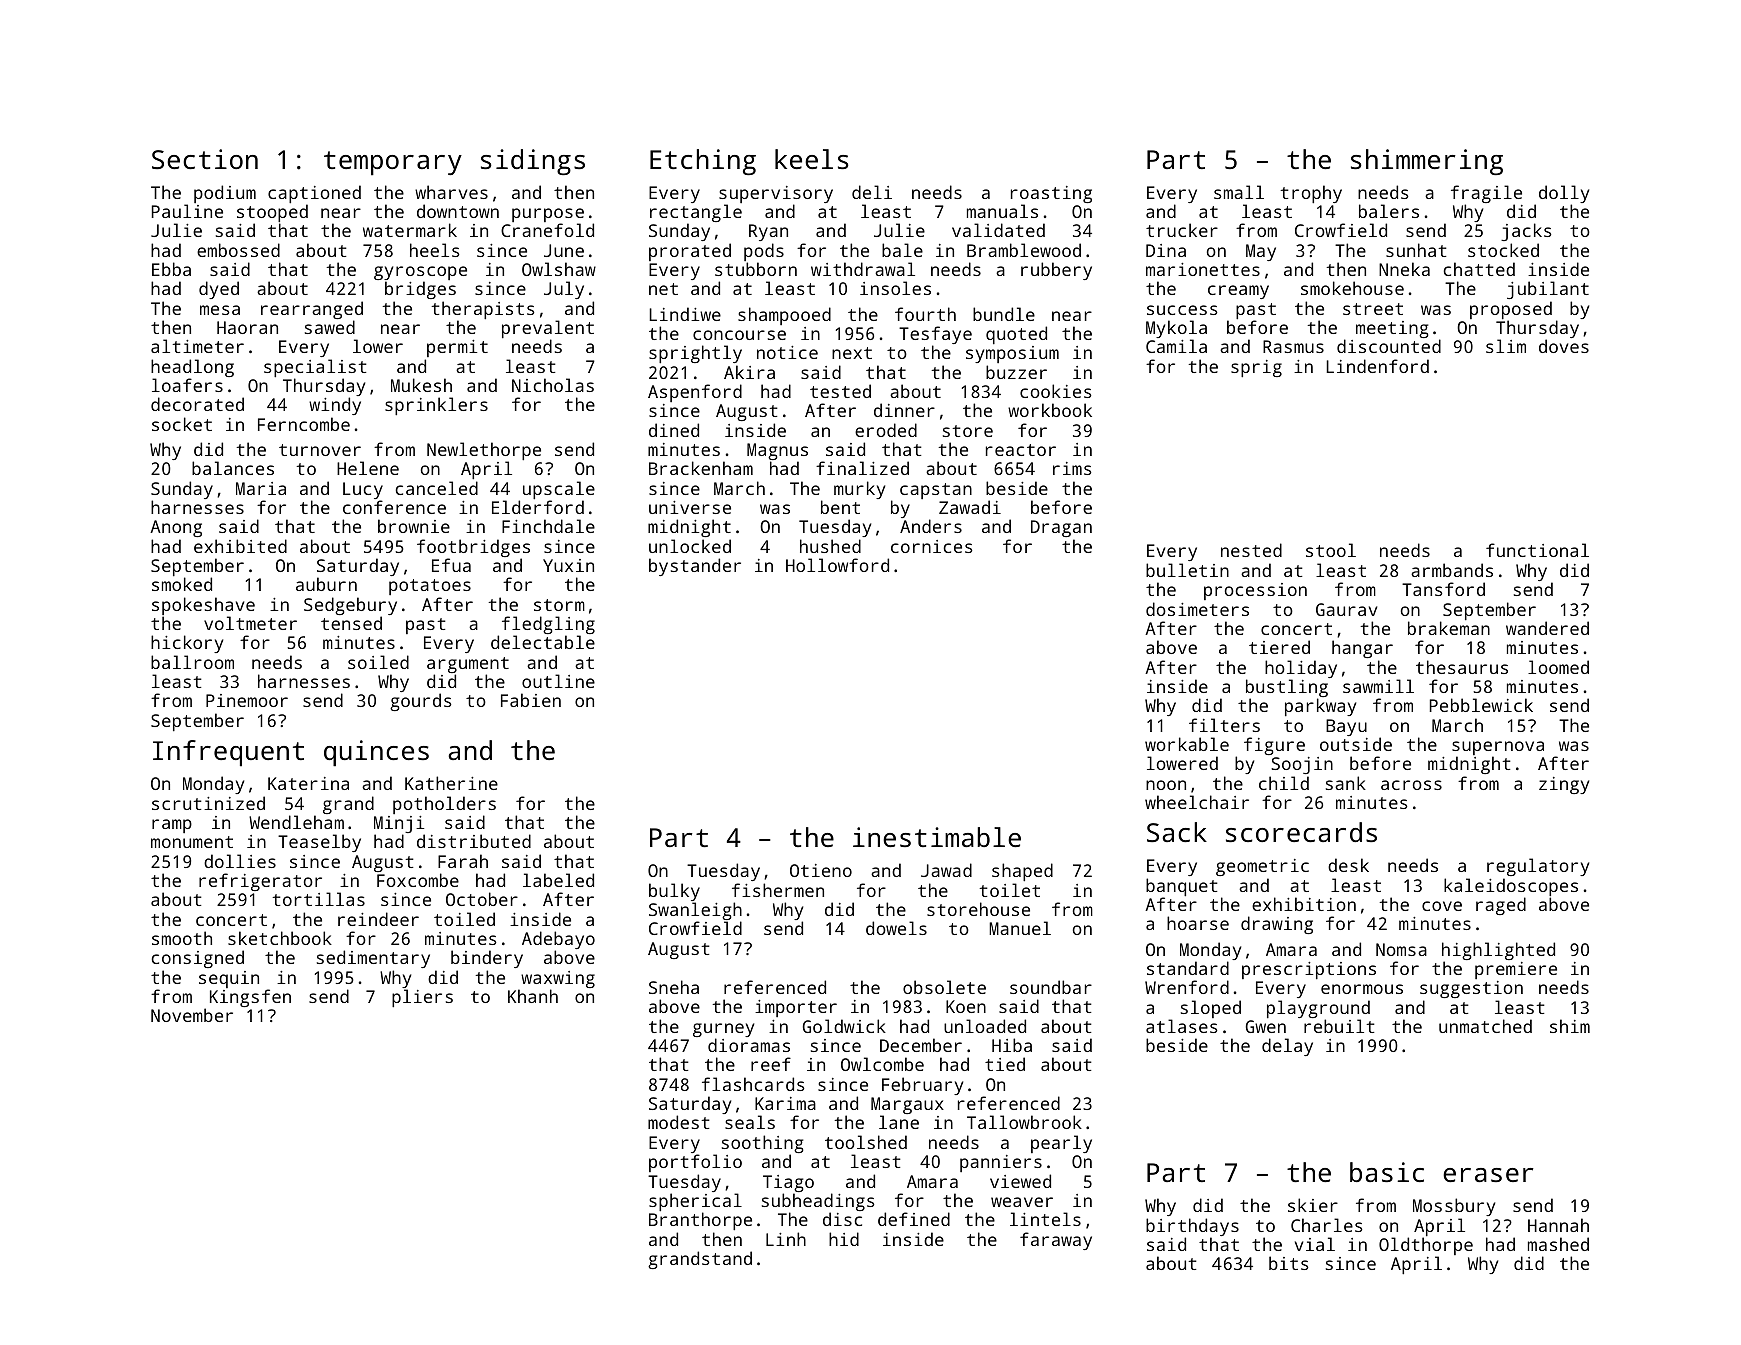  I want to click on bits, so click(1289, 1263).
